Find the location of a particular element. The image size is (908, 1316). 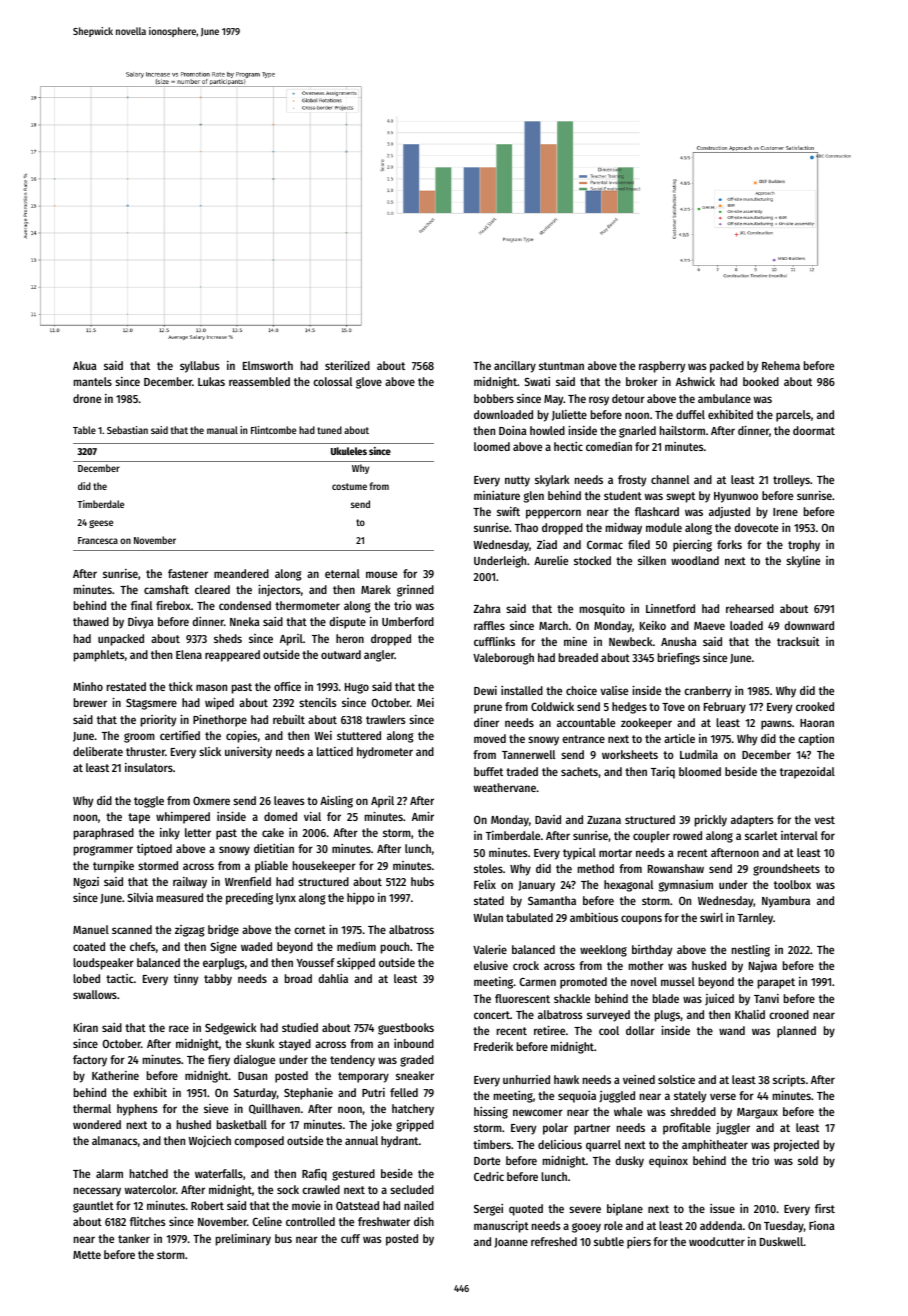

studied is located at coordinates (300, 1027).
